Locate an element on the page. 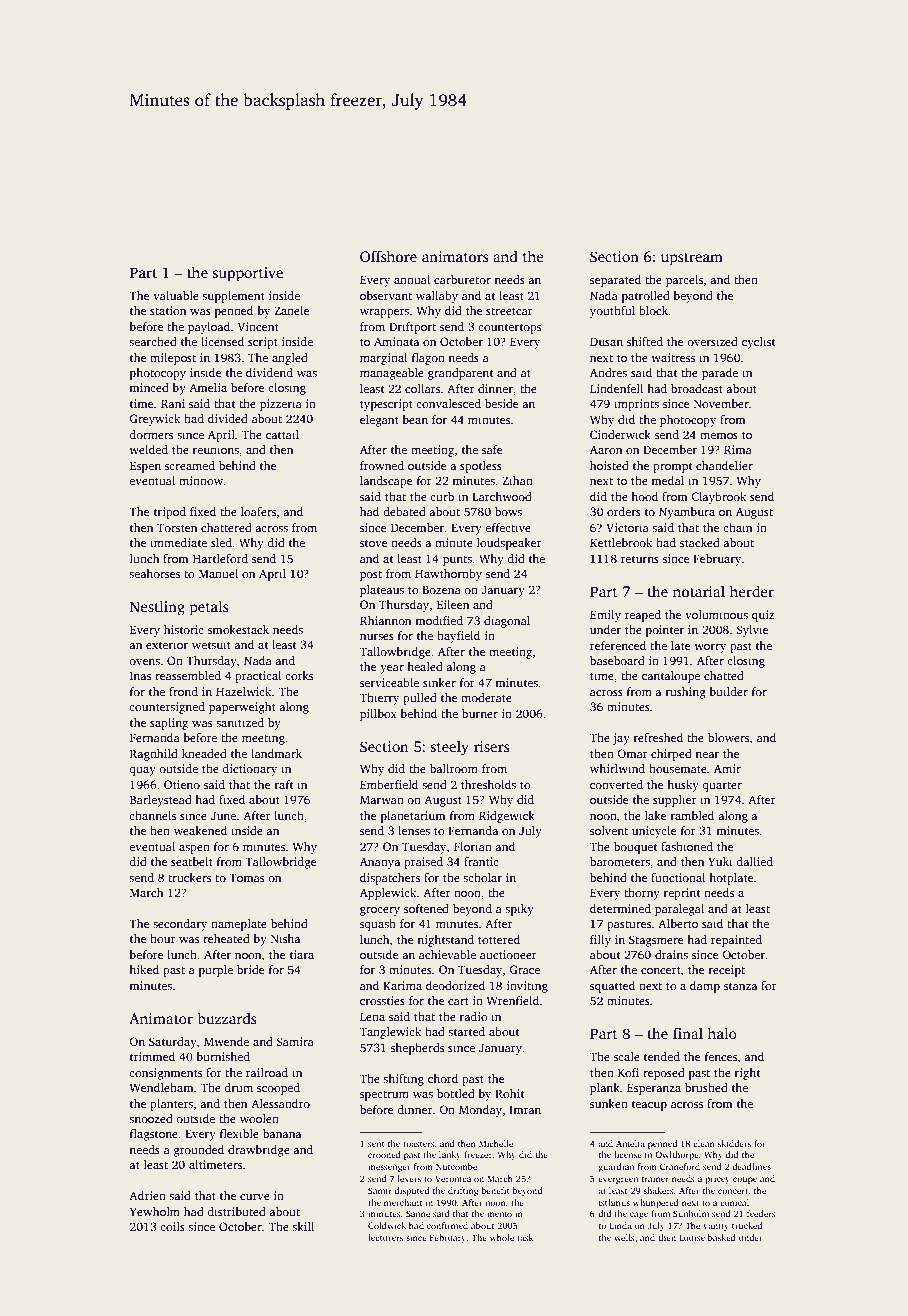 This image has width=908, height=1316. Manuel is located at coordinates (218, 573).
